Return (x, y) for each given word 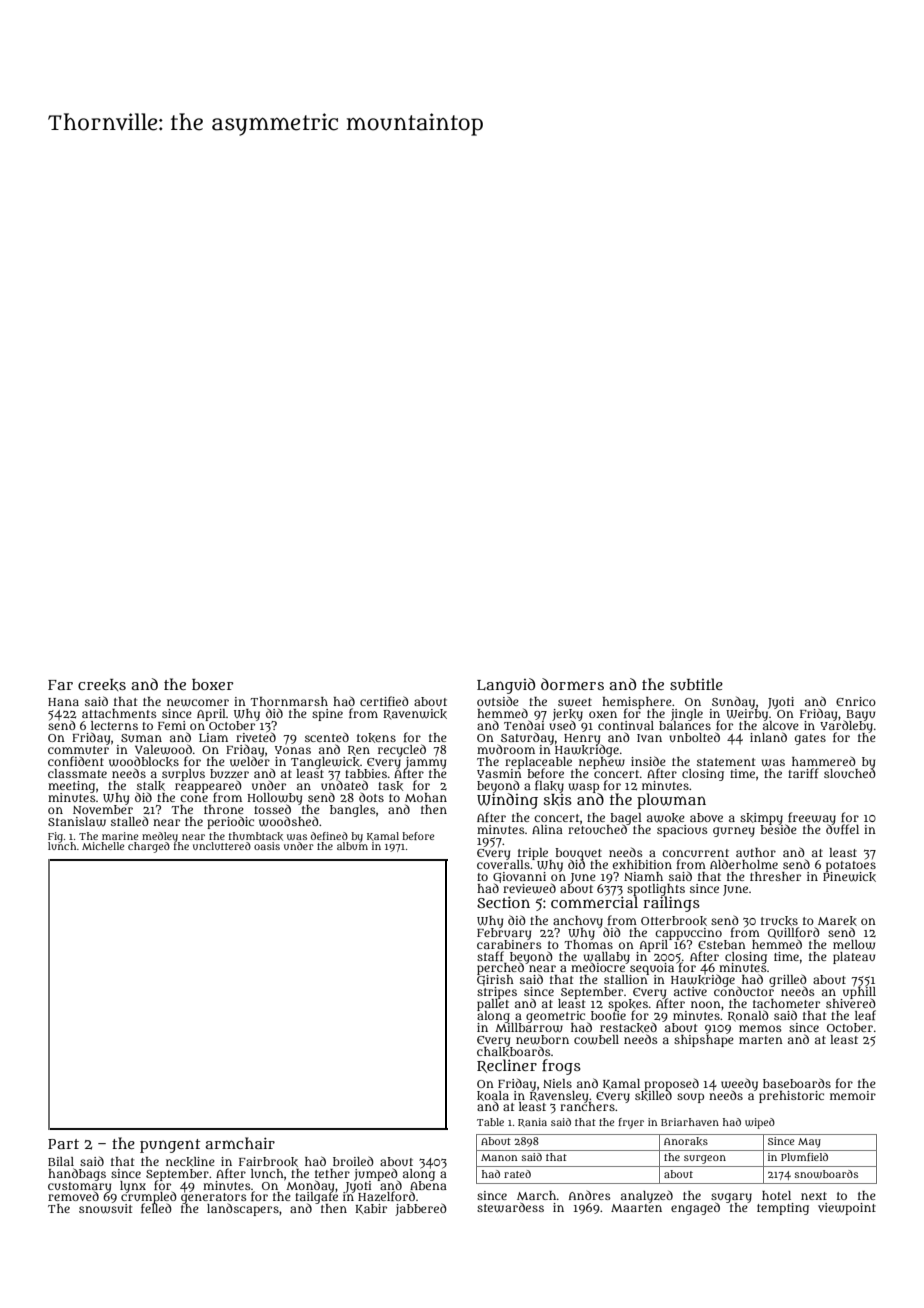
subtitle (696, 684)
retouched (598, 829)
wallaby (606, 957)
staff (490, 956)
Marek (837, 921)
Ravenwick (415, 714)
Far (60, 685)
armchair (240, 1143)
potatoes (851, 866)
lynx (133, 1187)
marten (761, 1040)
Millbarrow (529, 1028)
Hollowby (275, 799)
